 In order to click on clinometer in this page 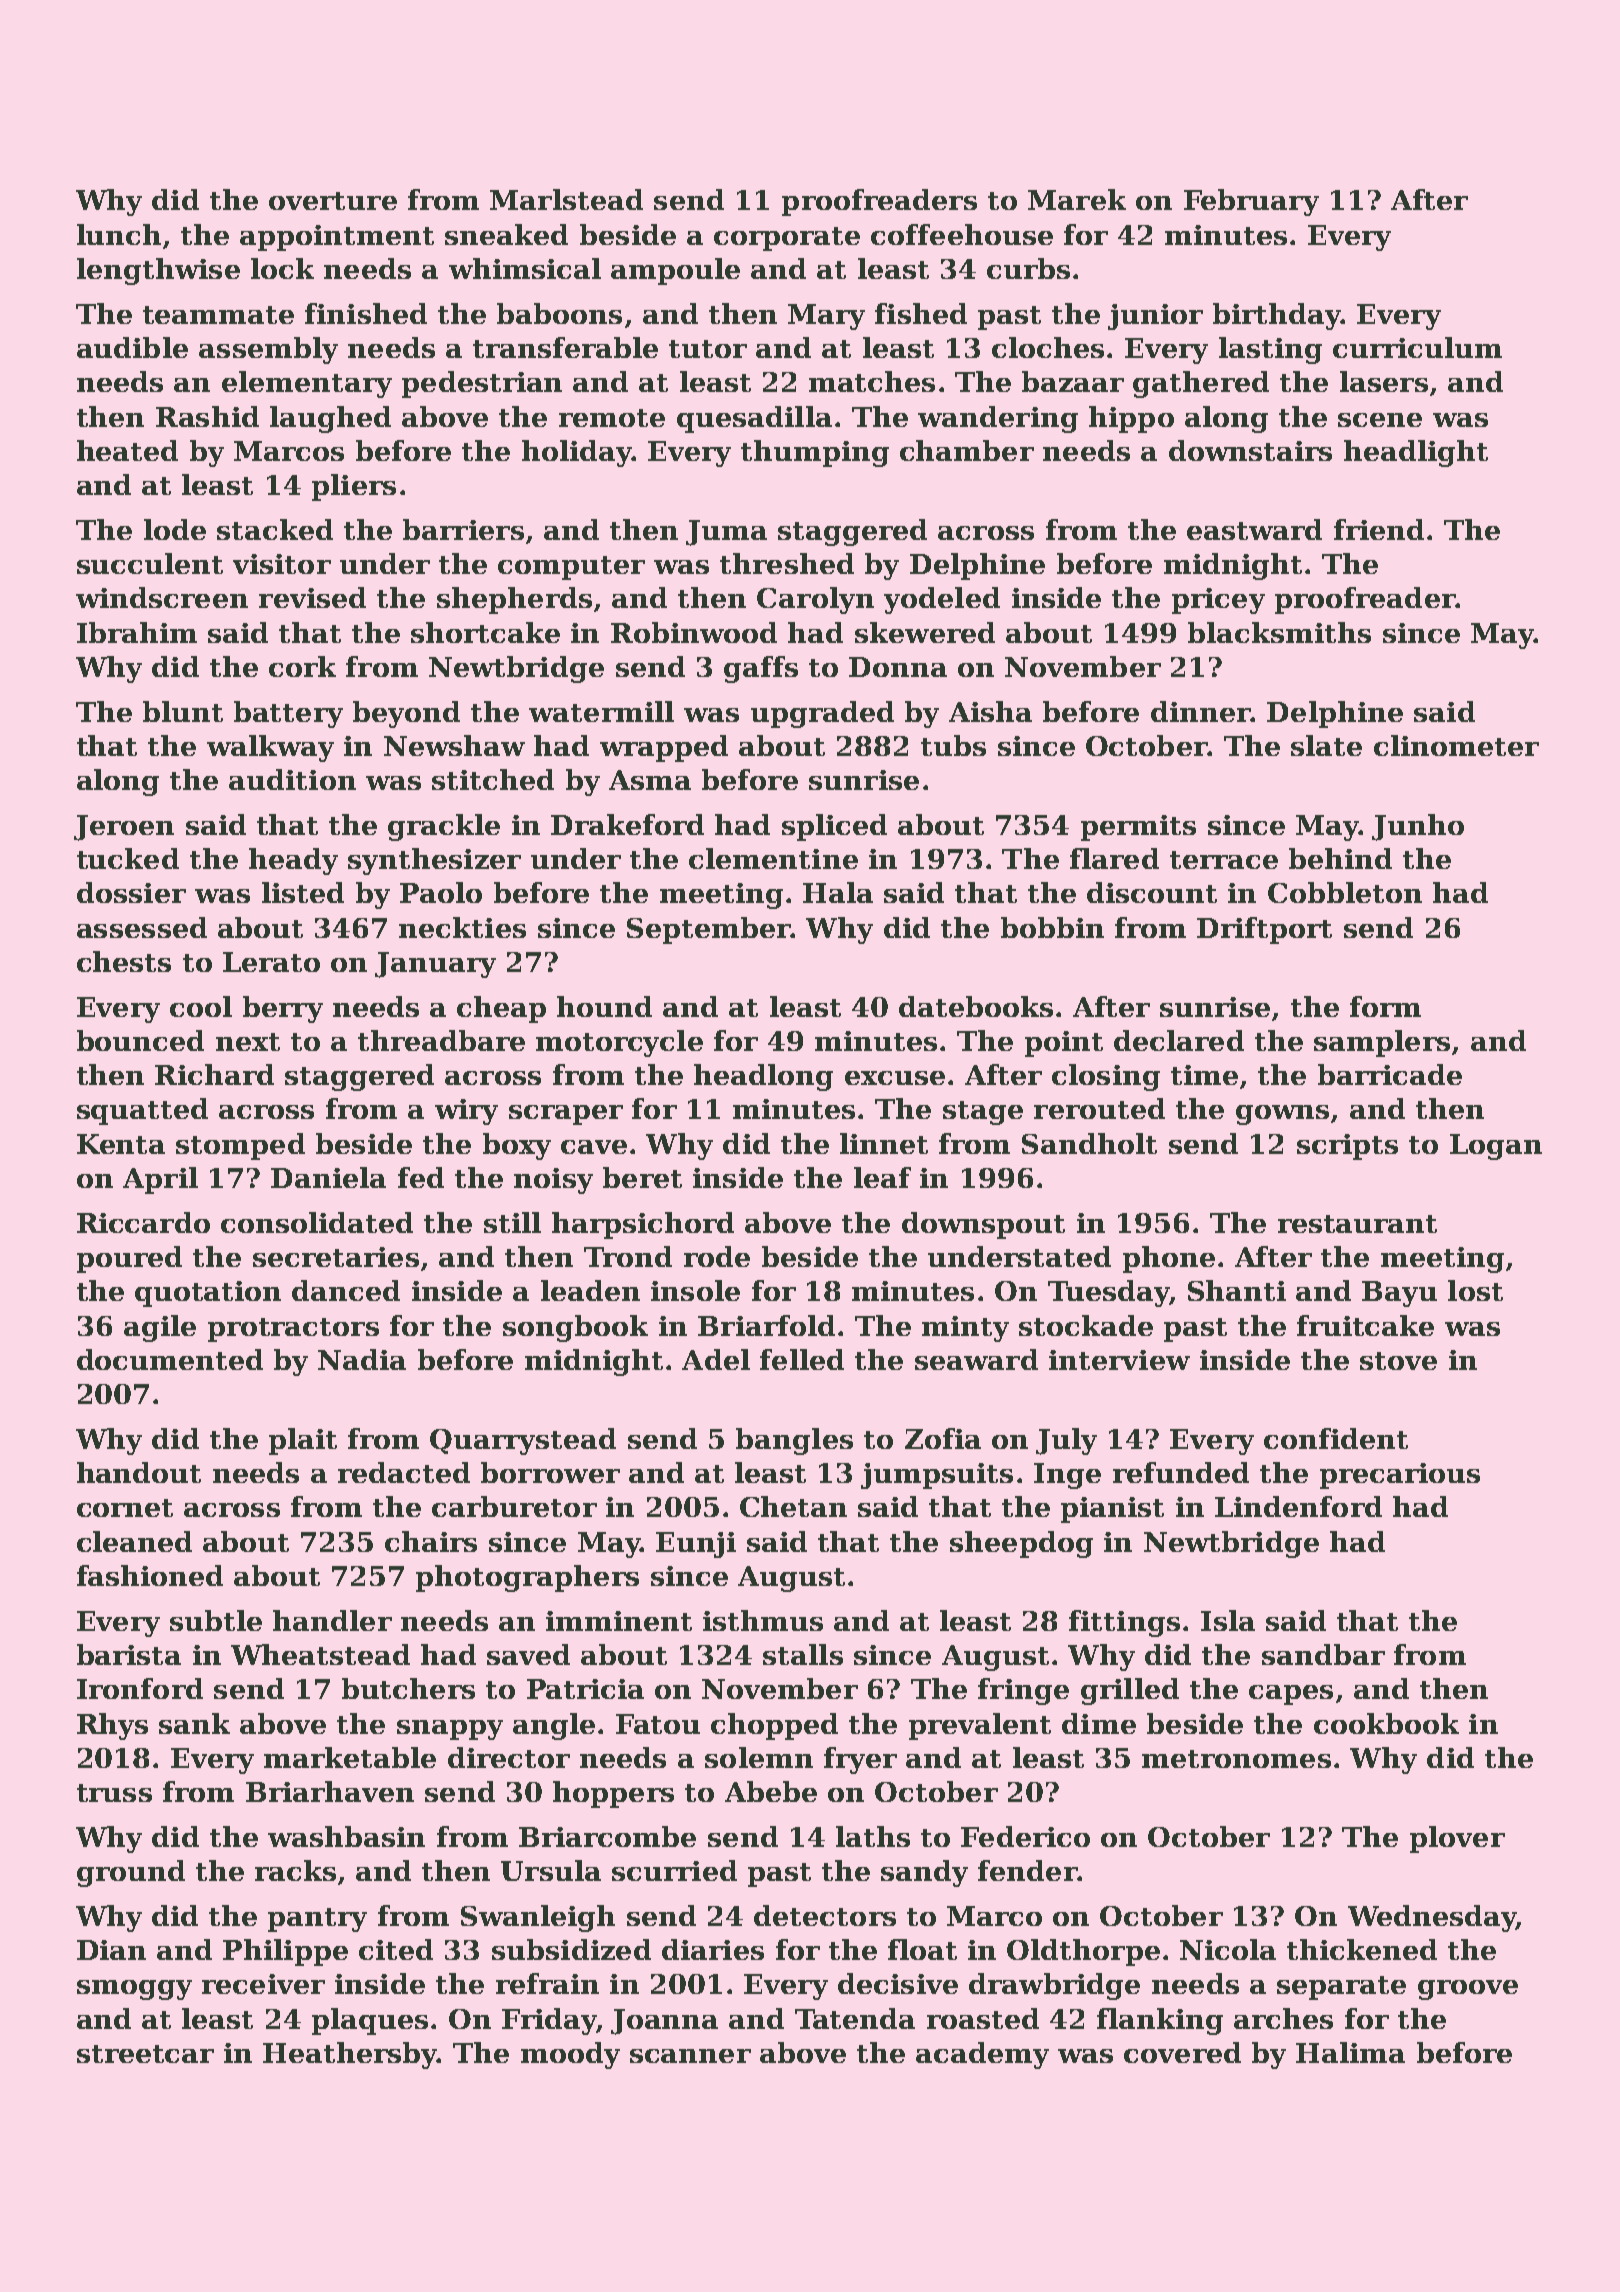, I will do `click(1456, 745)`.
